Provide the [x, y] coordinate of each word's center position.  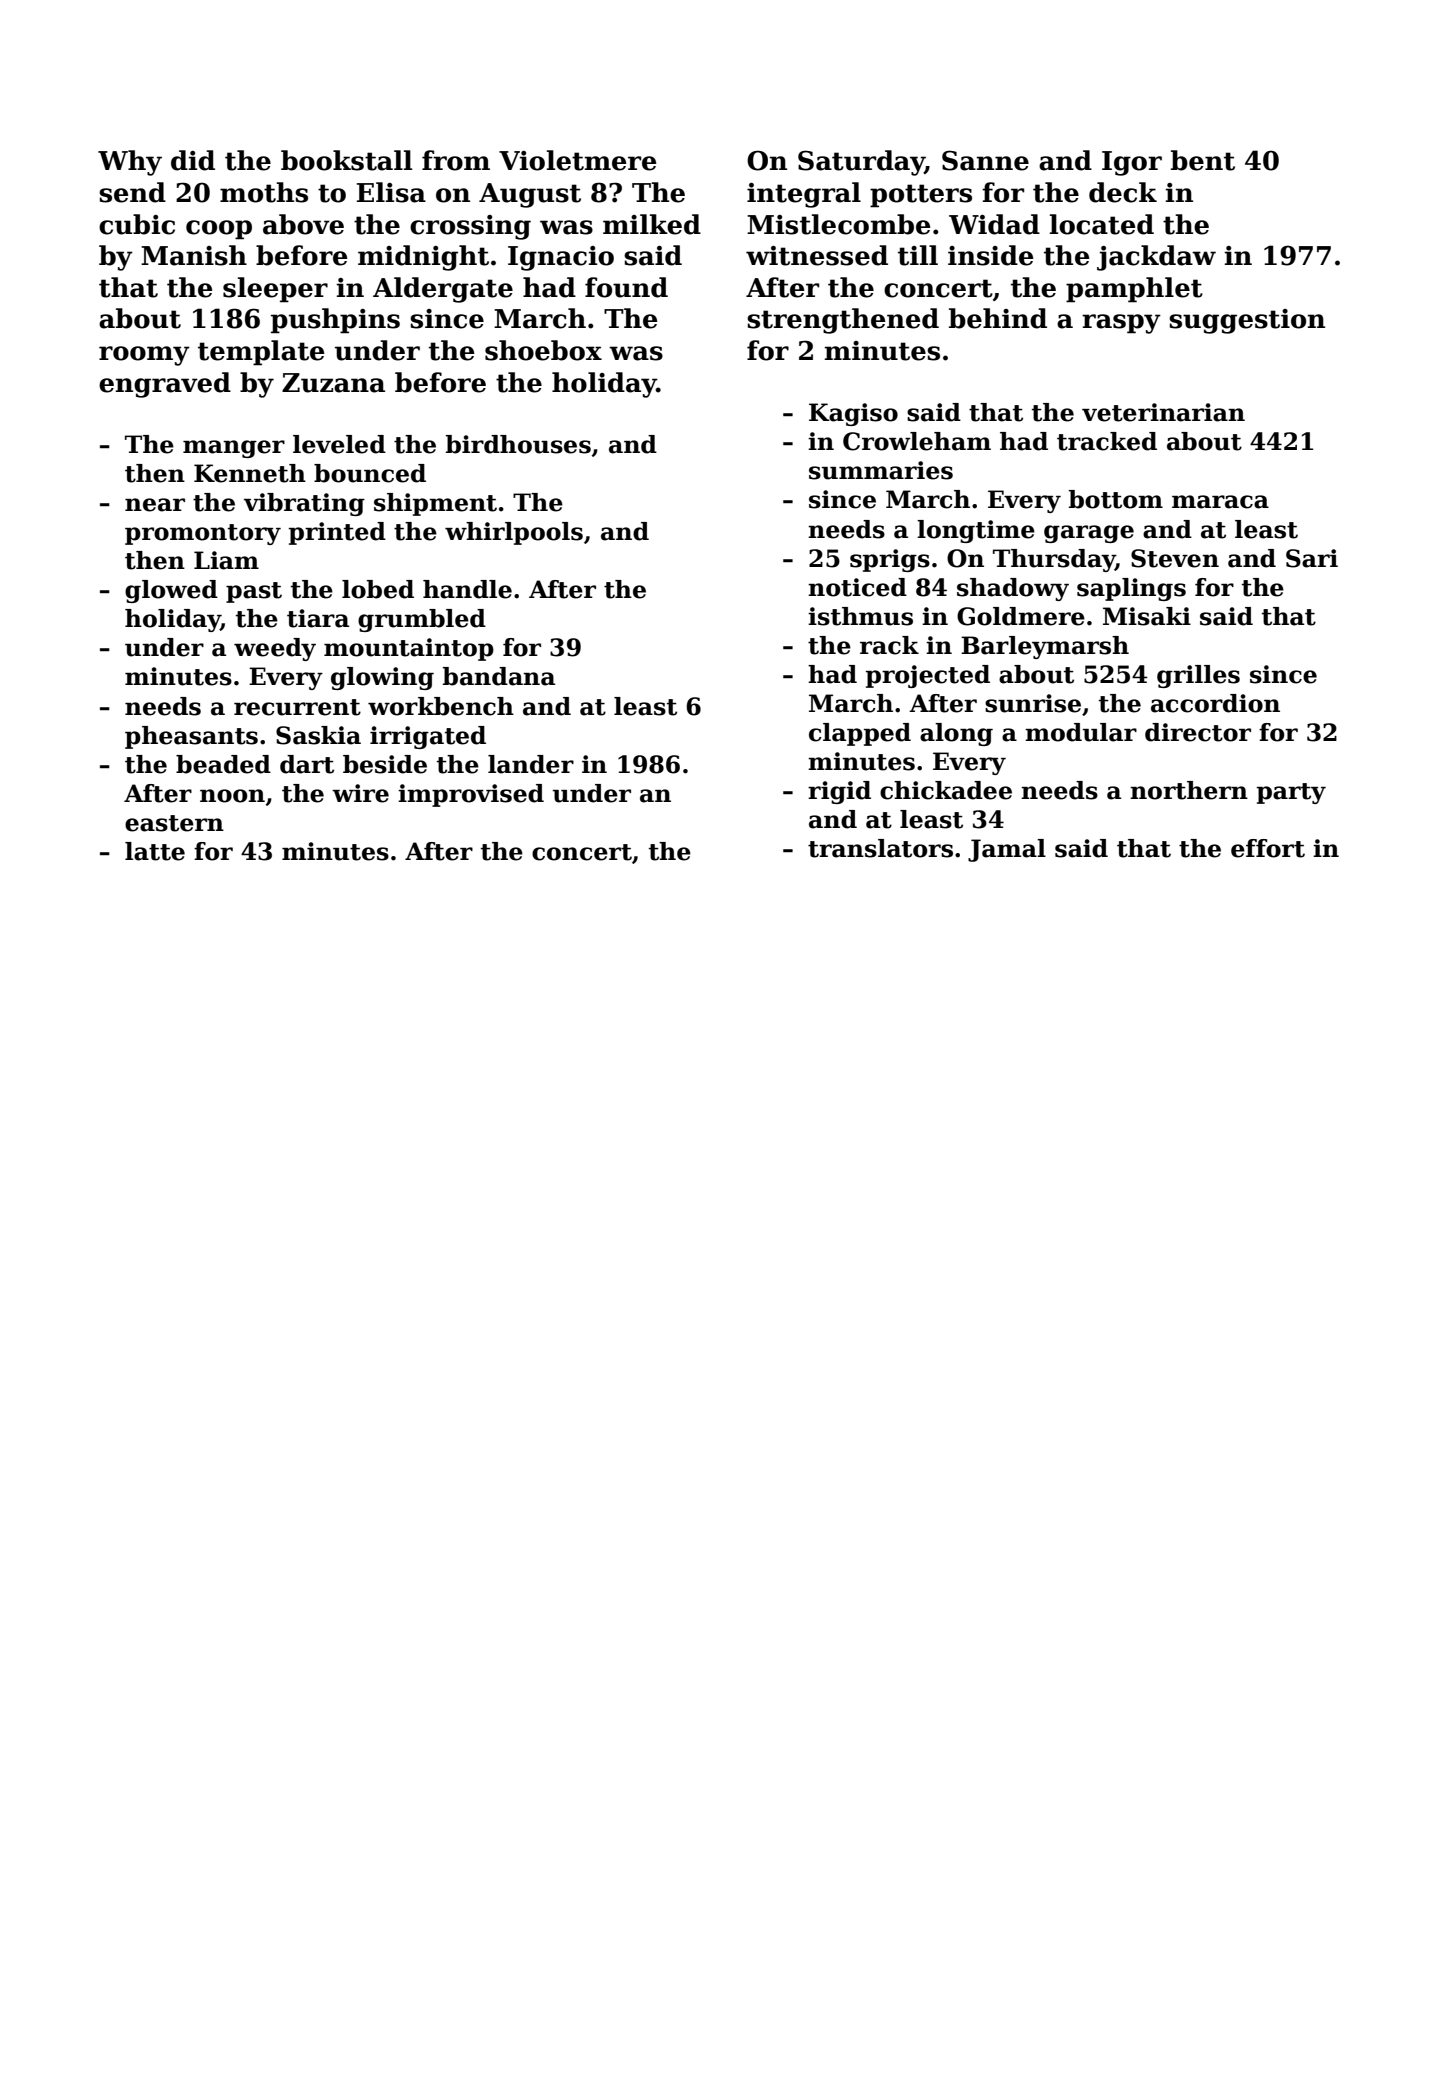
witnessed [817, 255]
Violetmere [578, 160]
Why [130, 163]
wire [360, 793]
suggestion [1247, 321]
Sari [1312, 558]
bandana [499, 676]
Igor [1132, 163]
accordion [1215, 703]
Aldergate [443, 290]
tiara [318, 618]
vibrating [304, 504]
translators [880, 848]
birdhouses [518, 444]
